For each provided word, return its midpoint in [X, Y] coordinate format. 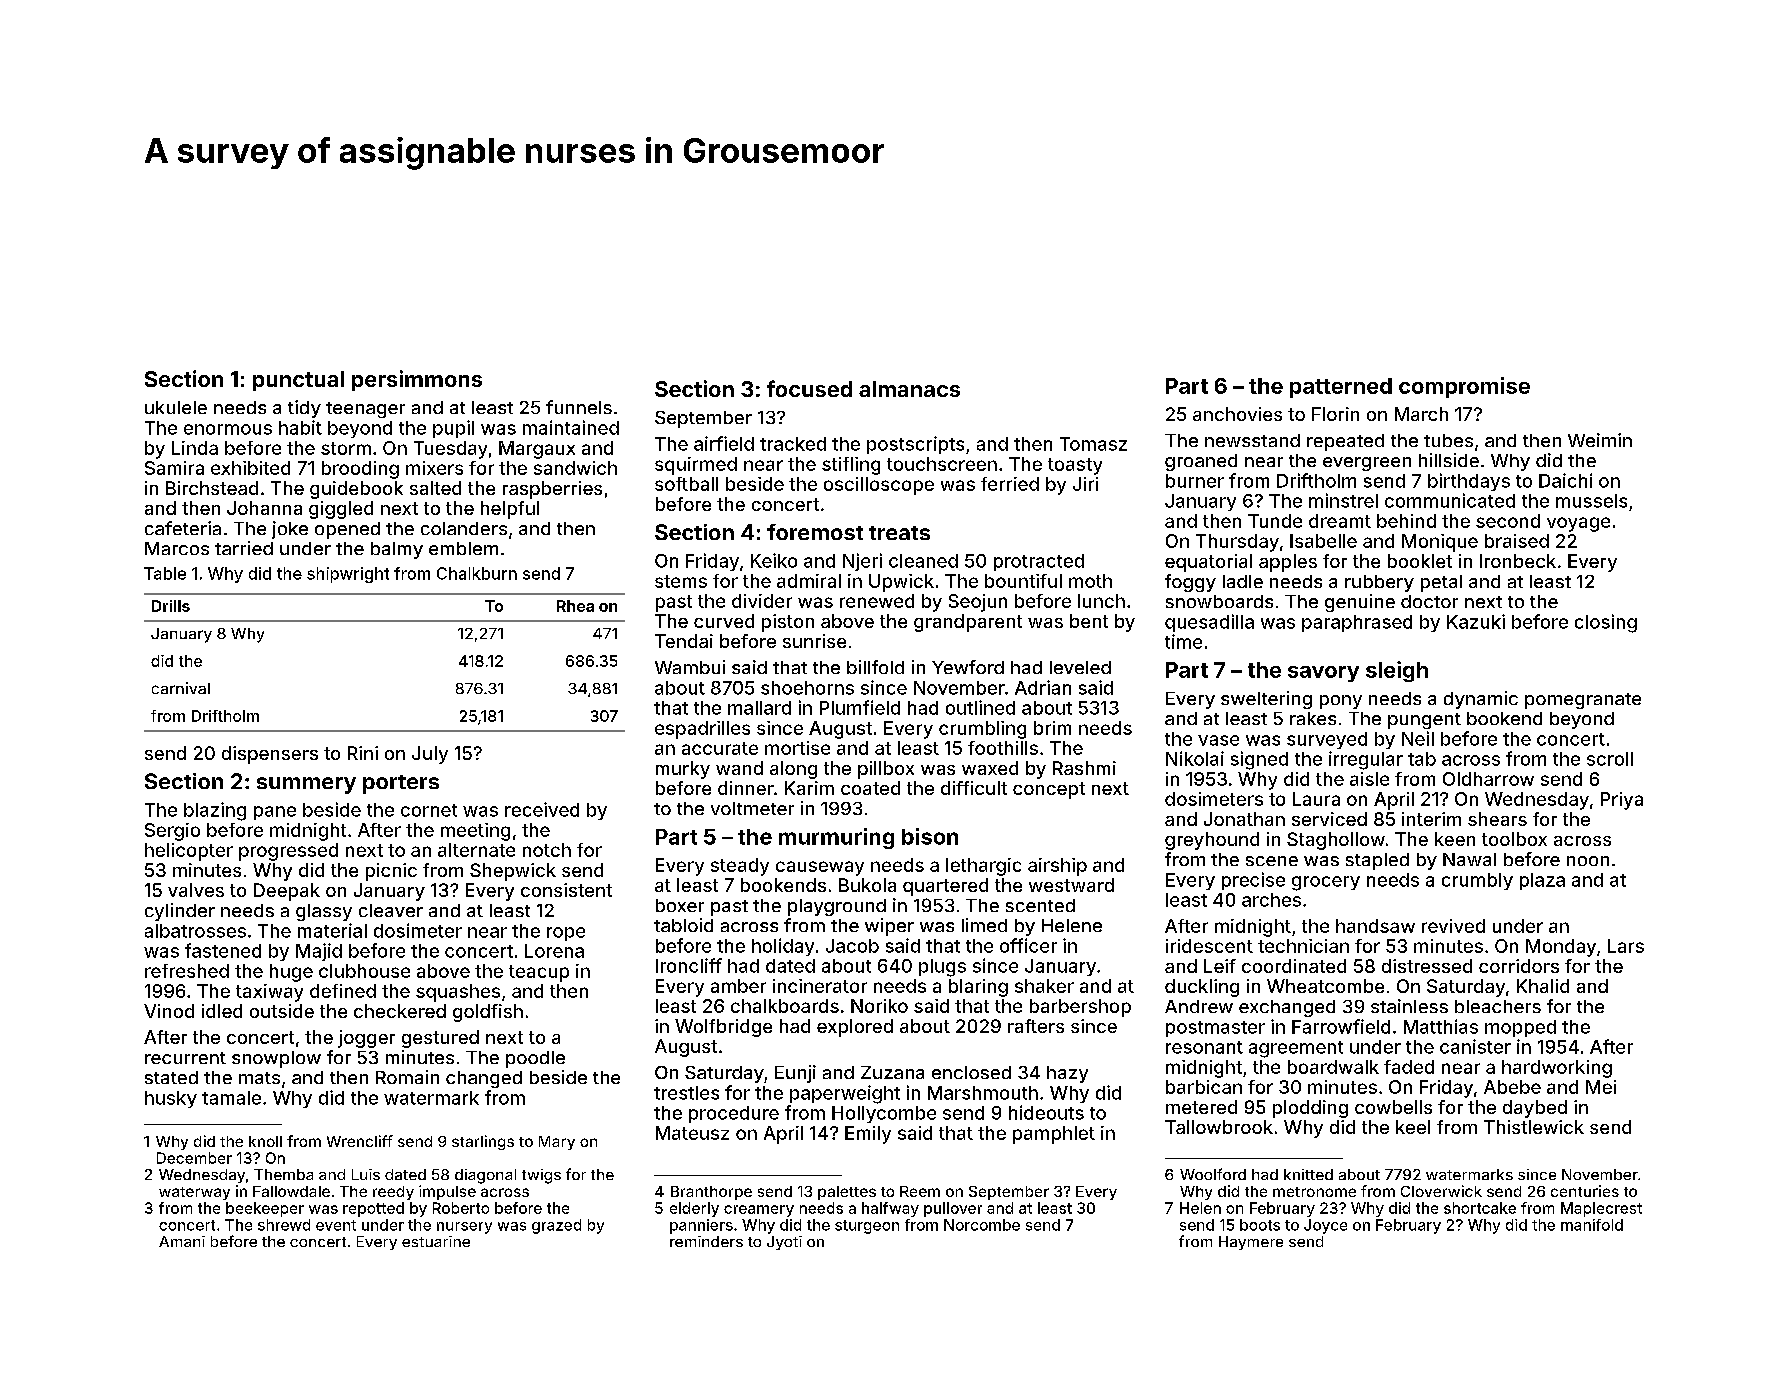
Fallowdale [291, 1191]
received [542, 809]
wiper [889, 927]
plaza [1542, 881]
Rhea [575, 606]
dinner [746, 788]
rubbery [1379, 583]
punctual [298, 381]
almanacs [909, 389]
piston [788, 623]
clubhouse [364, 971]
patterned [1341, 388]
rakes [1313, 718]
